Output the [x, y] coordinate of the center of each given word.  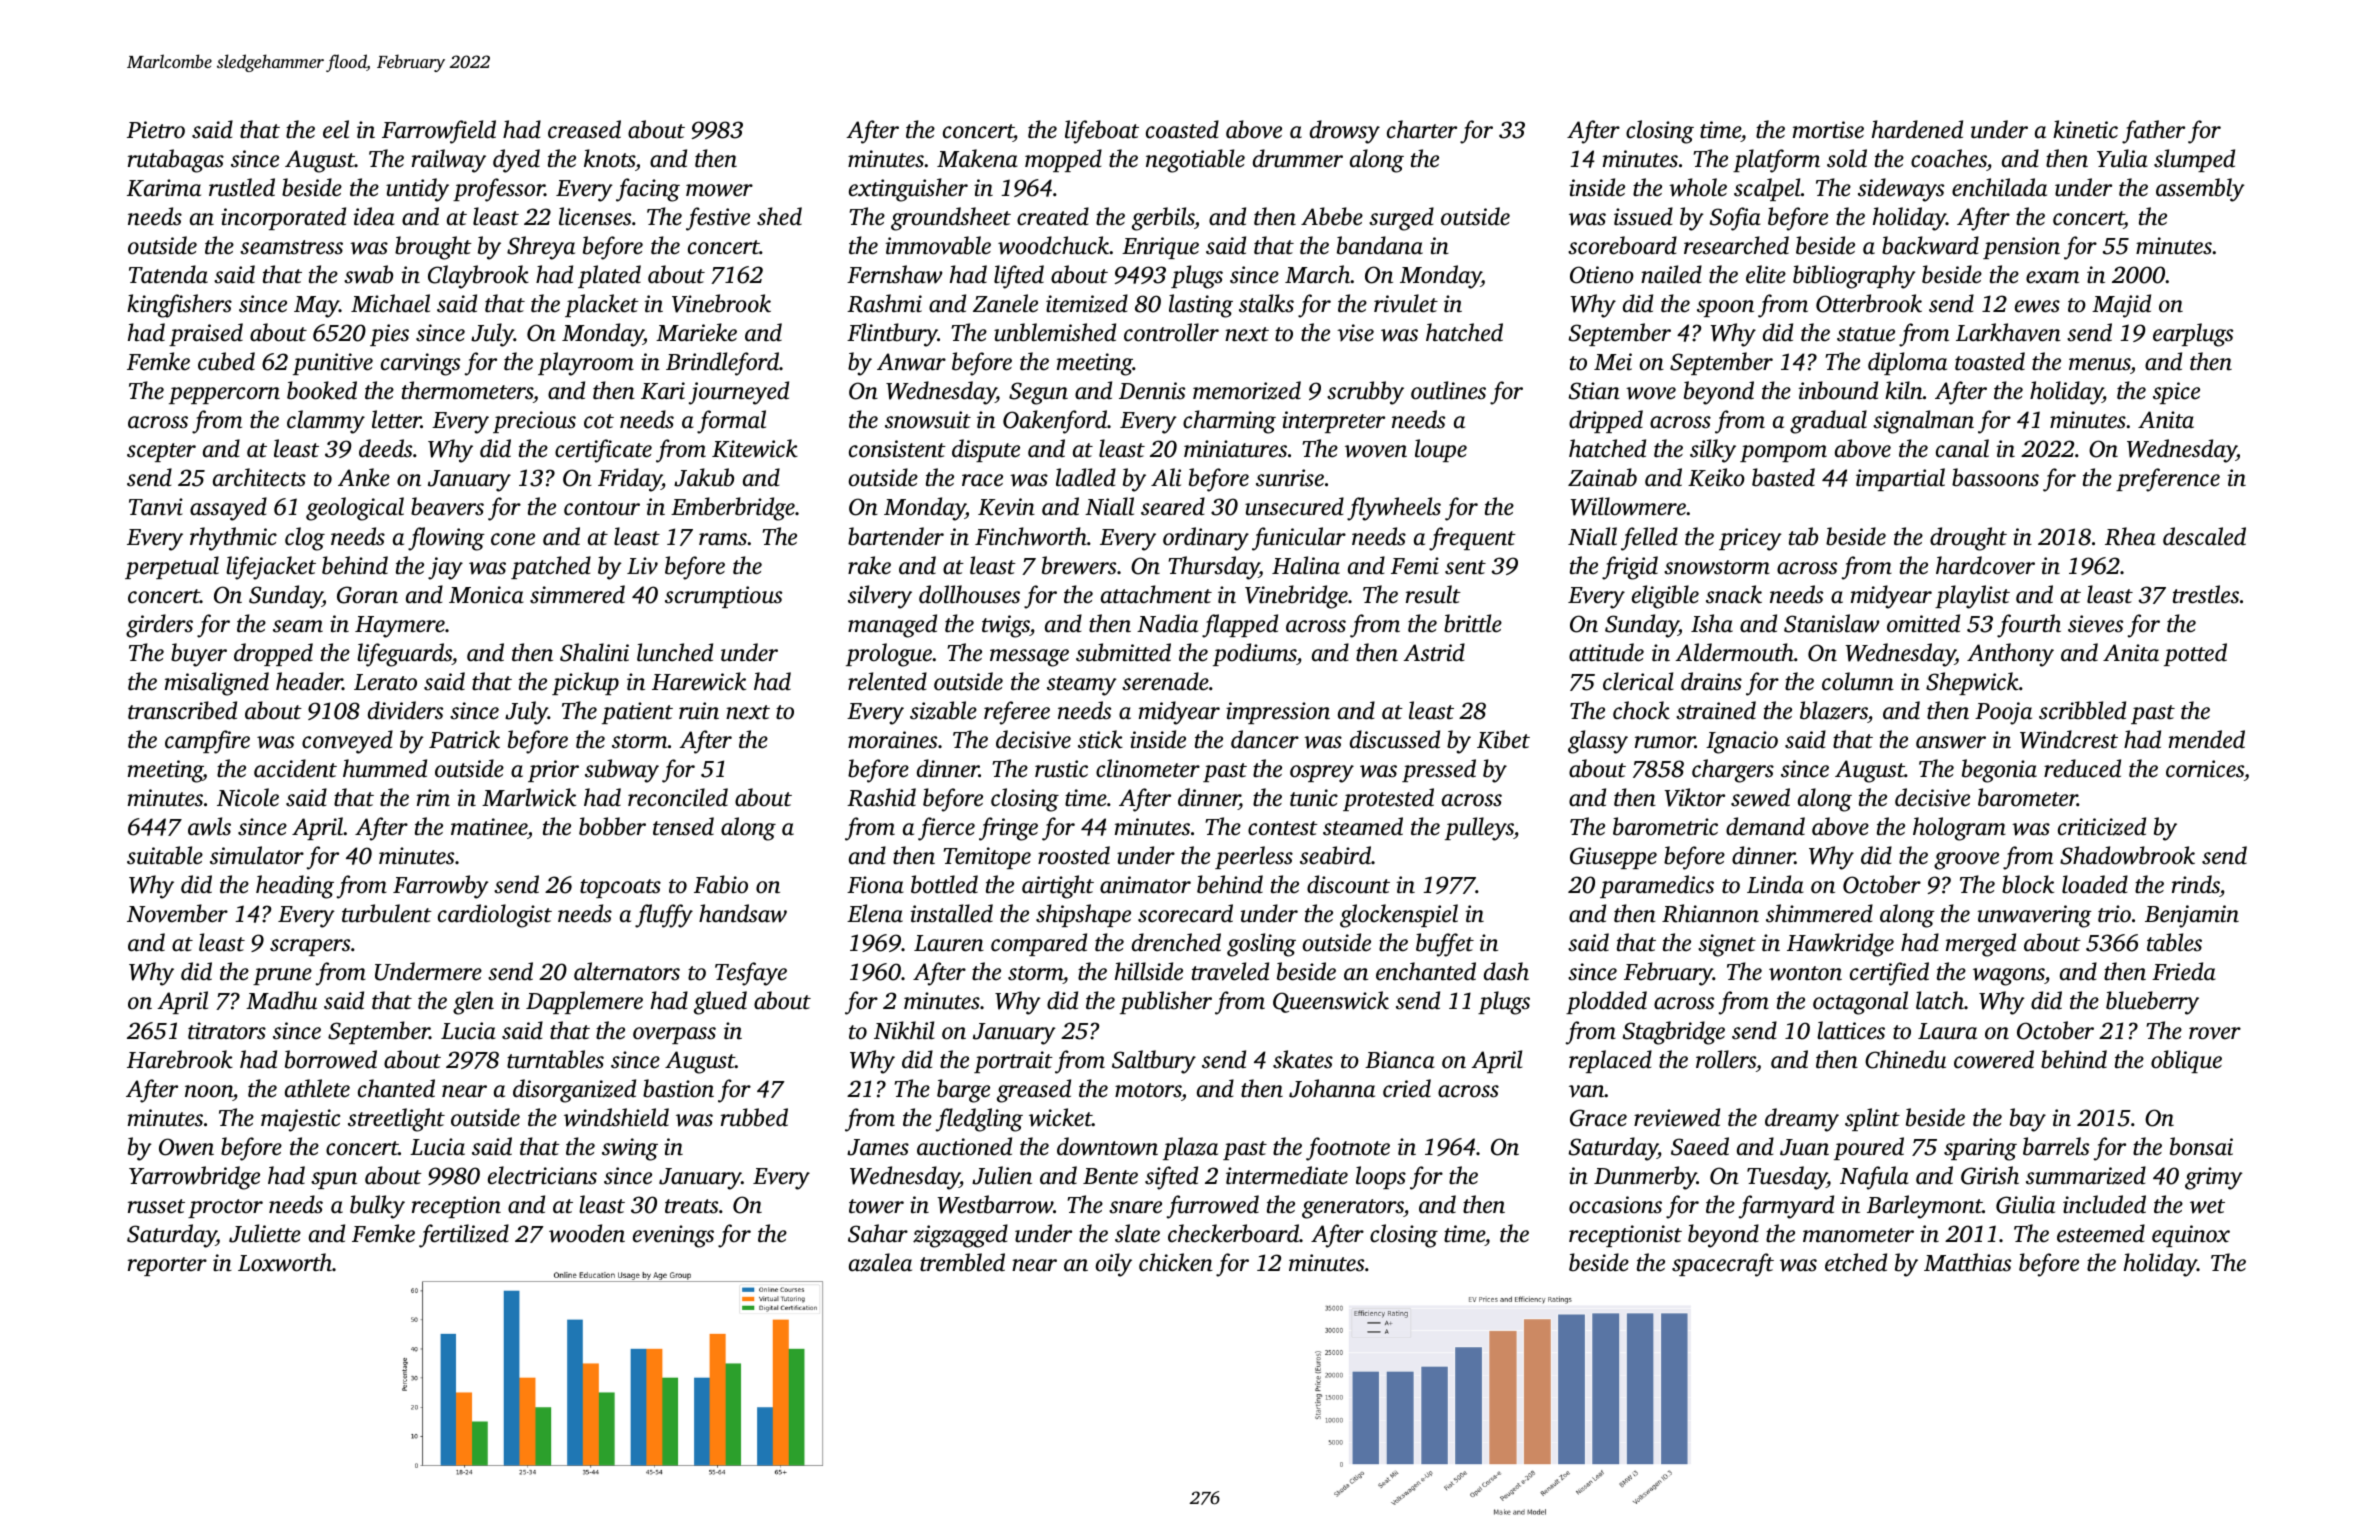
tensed [683, 826]
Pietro [156, 130]
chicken [1176, 1262]
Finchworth [1031, 536]
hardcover [1985, 565]
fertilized [464, 1236]
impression [1278, 713]
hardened [1917, 129]
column [1858, 681]
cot [599, 421]
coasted [1182, 129]
